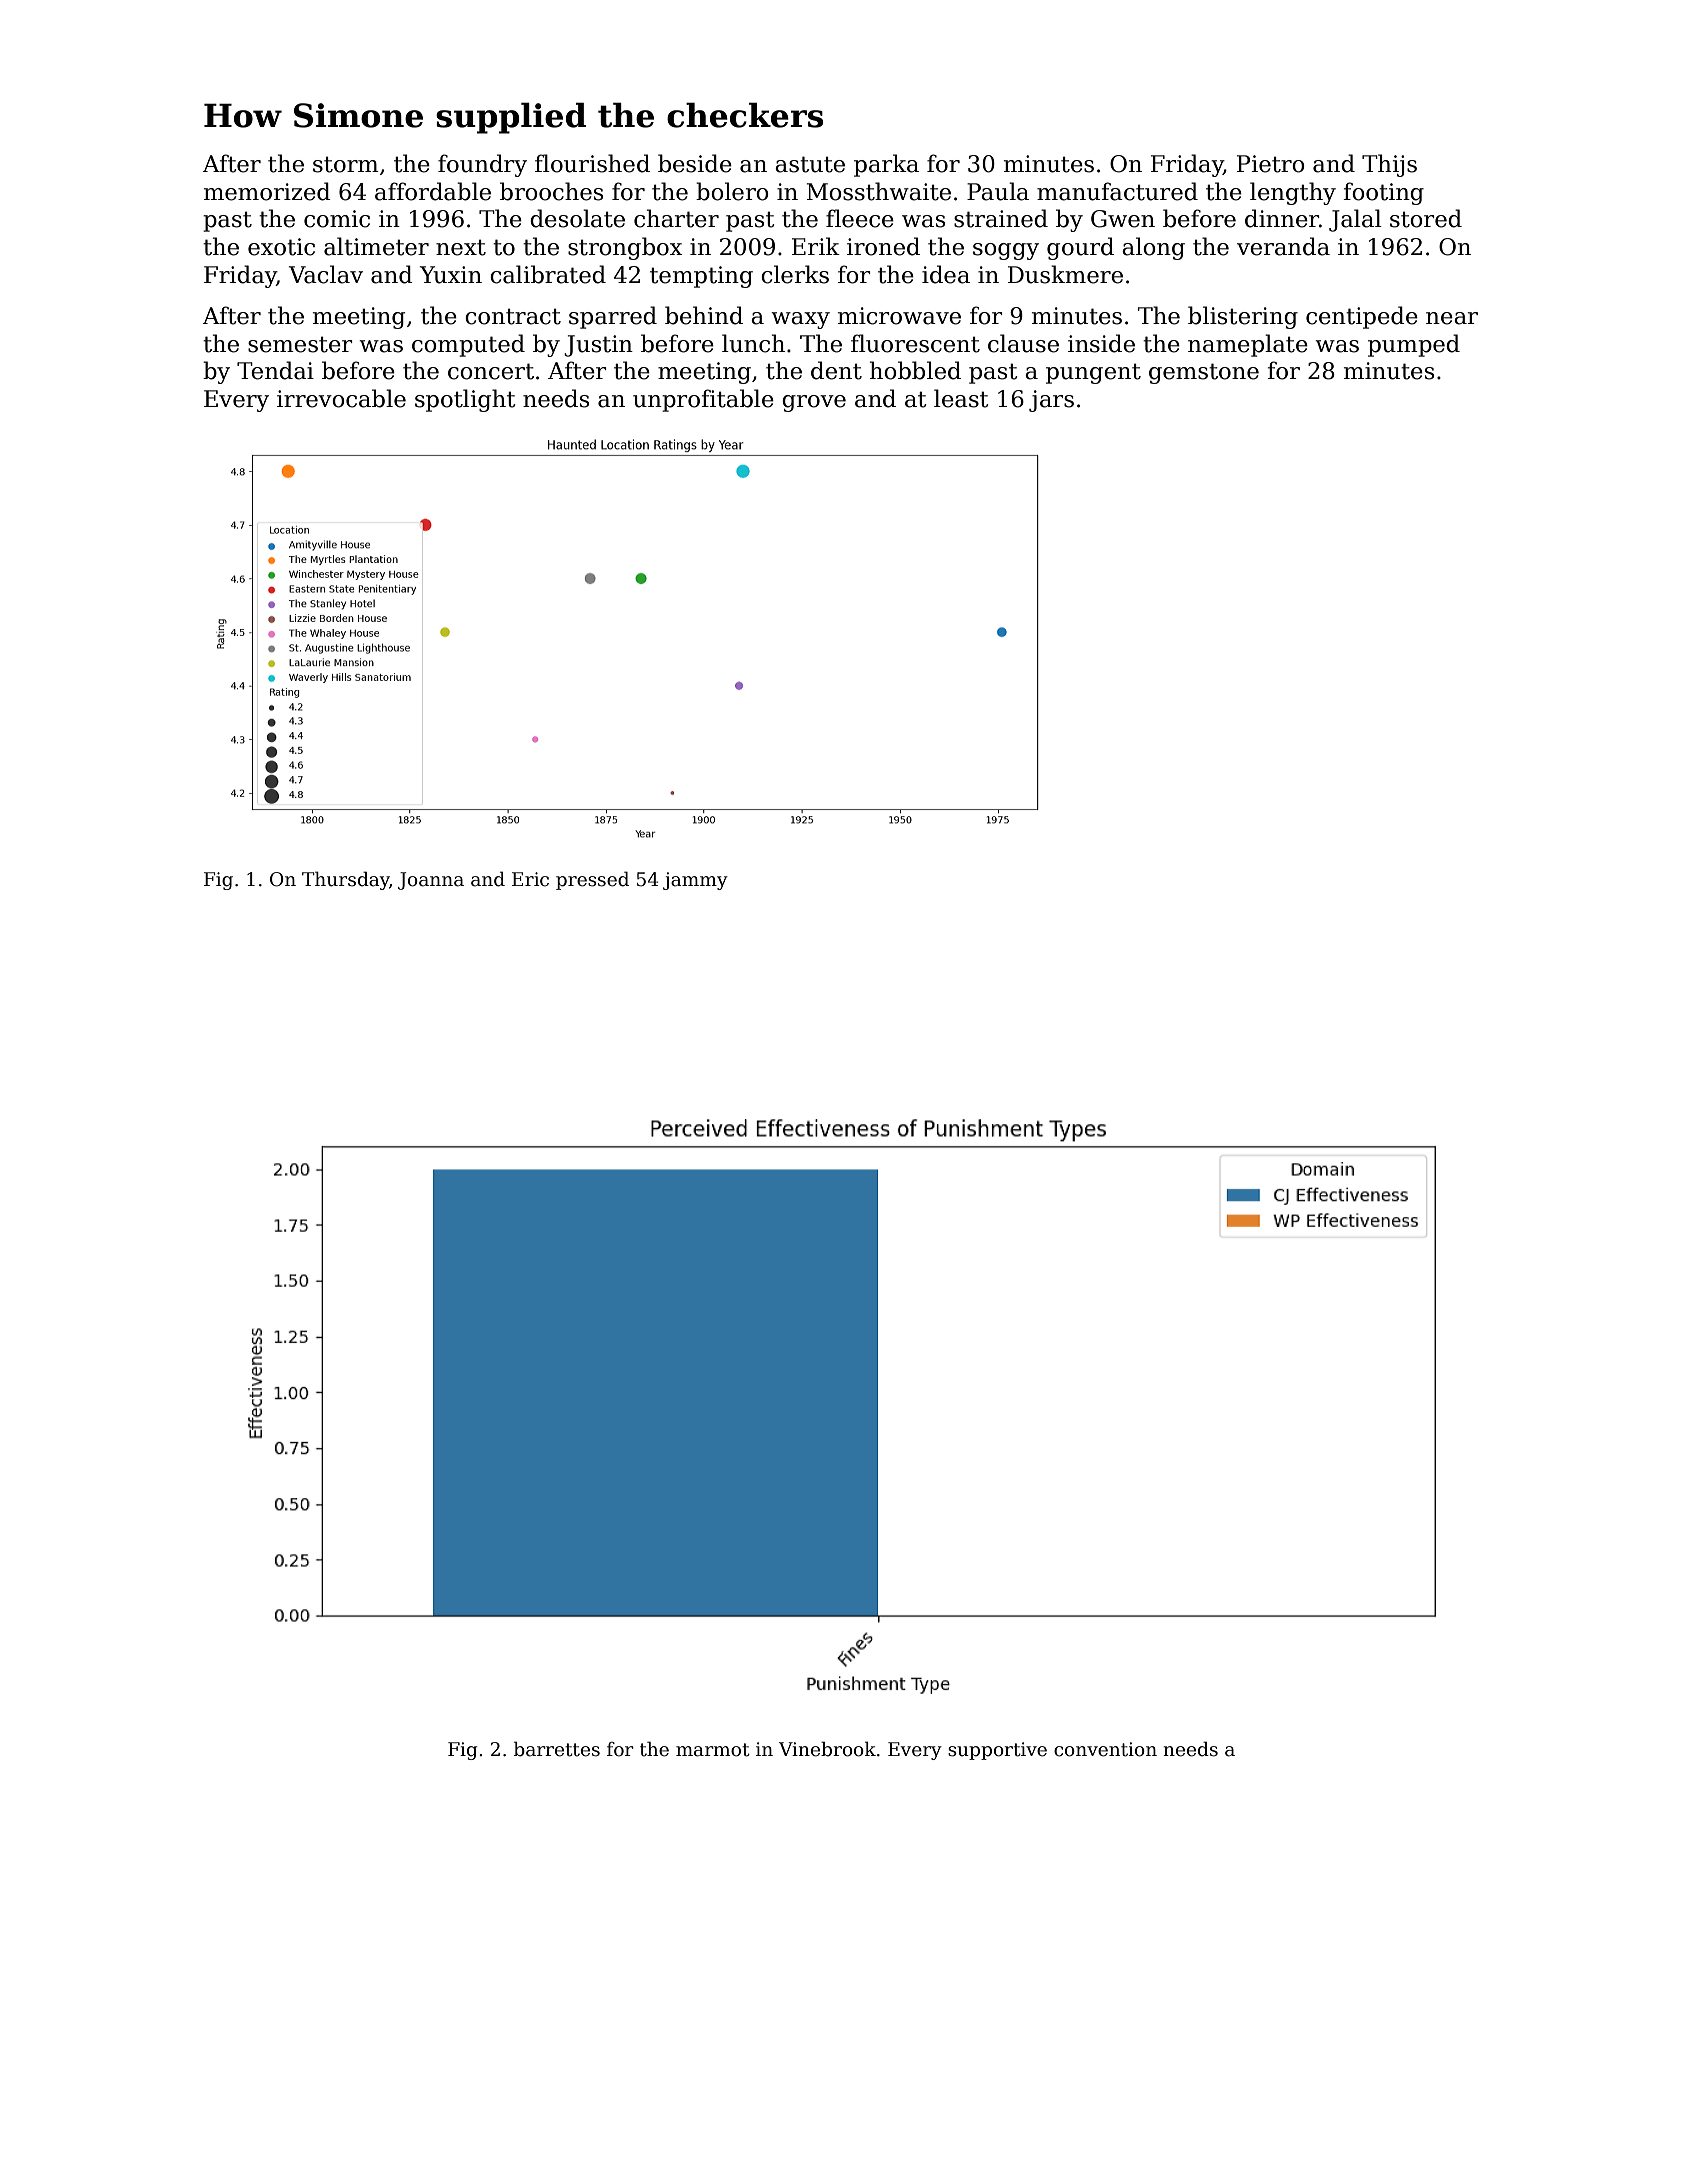 This screenshot has width=1683, height=2178. Describe the element at coordinates (713, 1750) in the screenshot. I see `marmot` at that location.
